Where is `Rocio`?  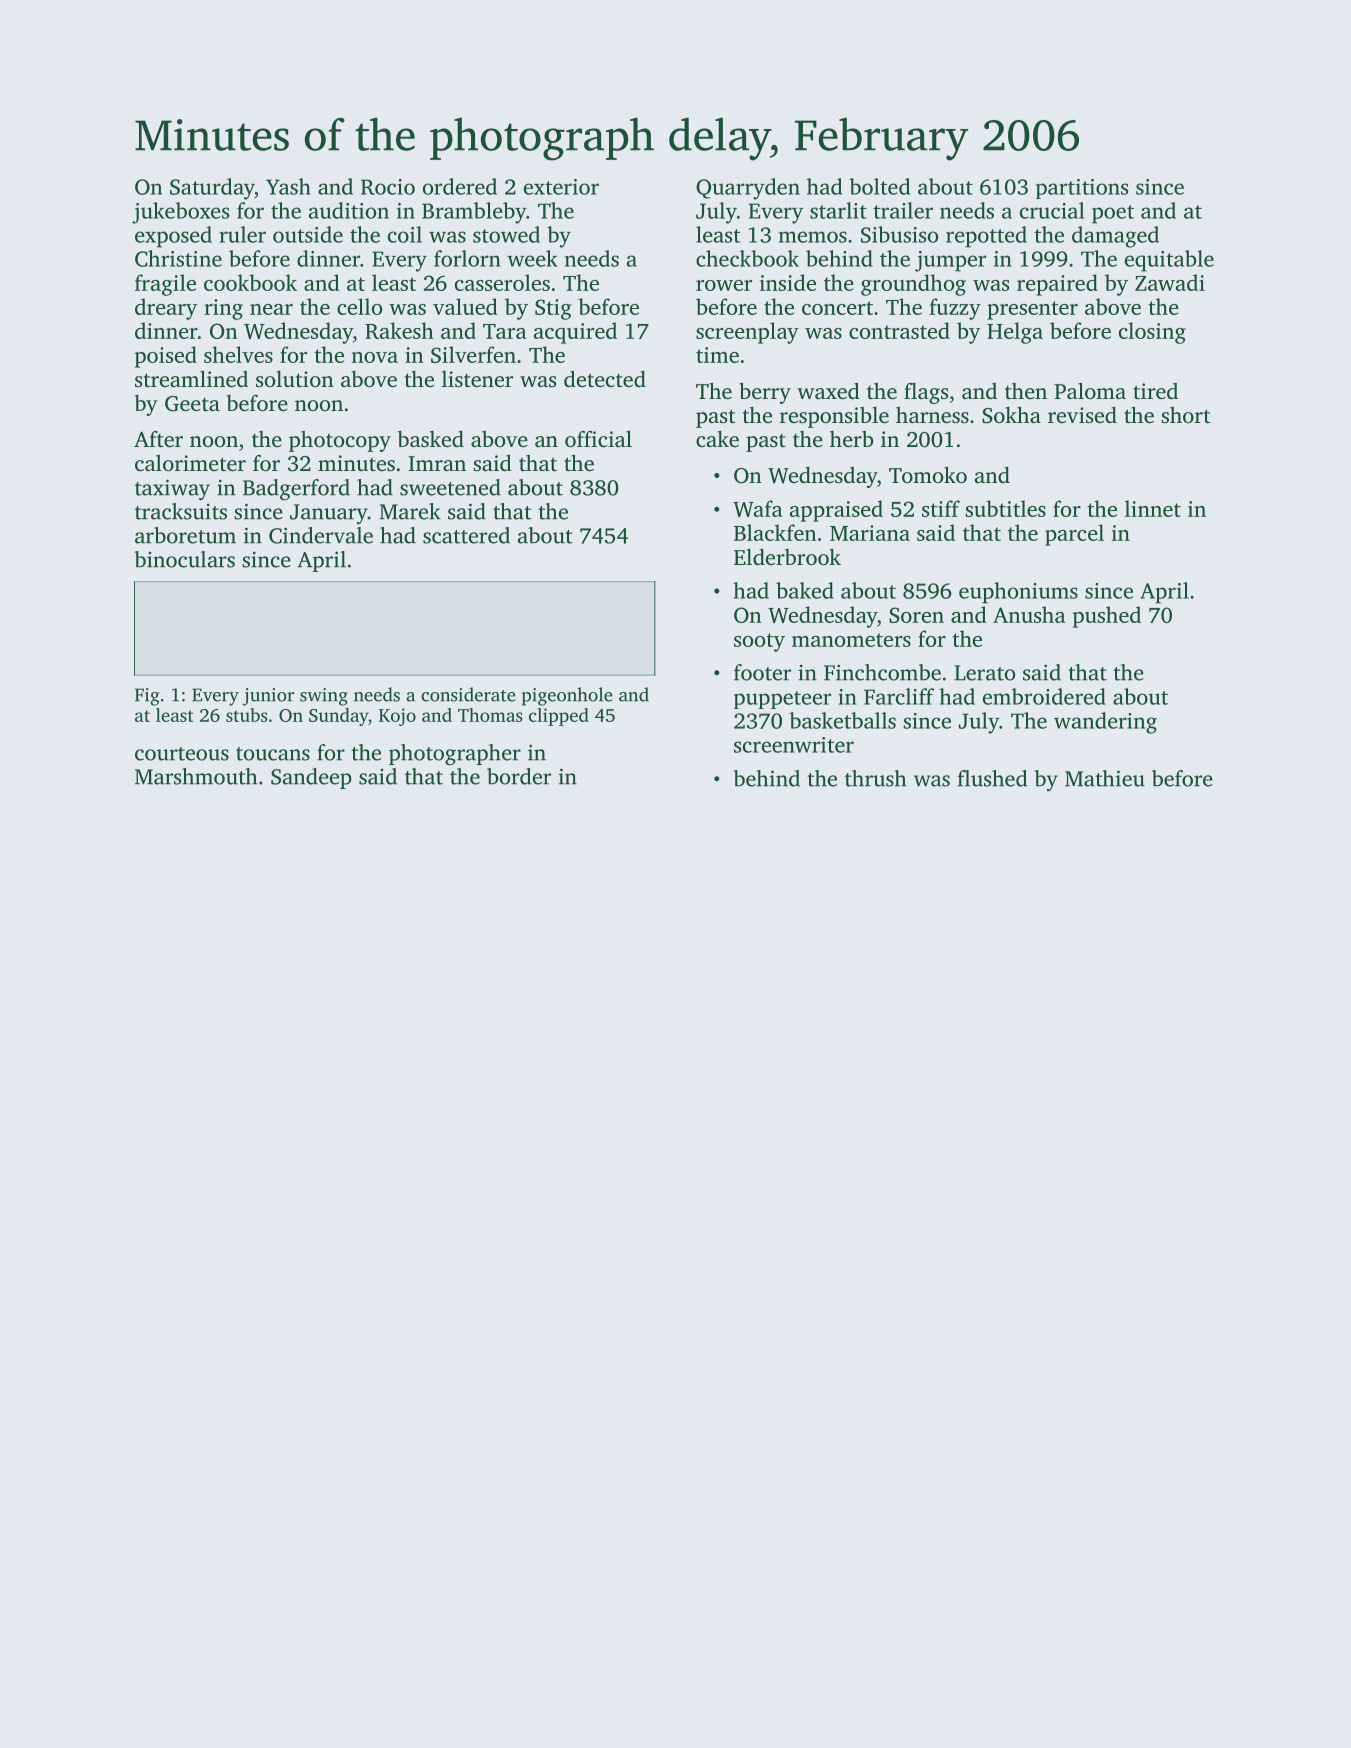
Rocio is located at coordinates (388, 187).
